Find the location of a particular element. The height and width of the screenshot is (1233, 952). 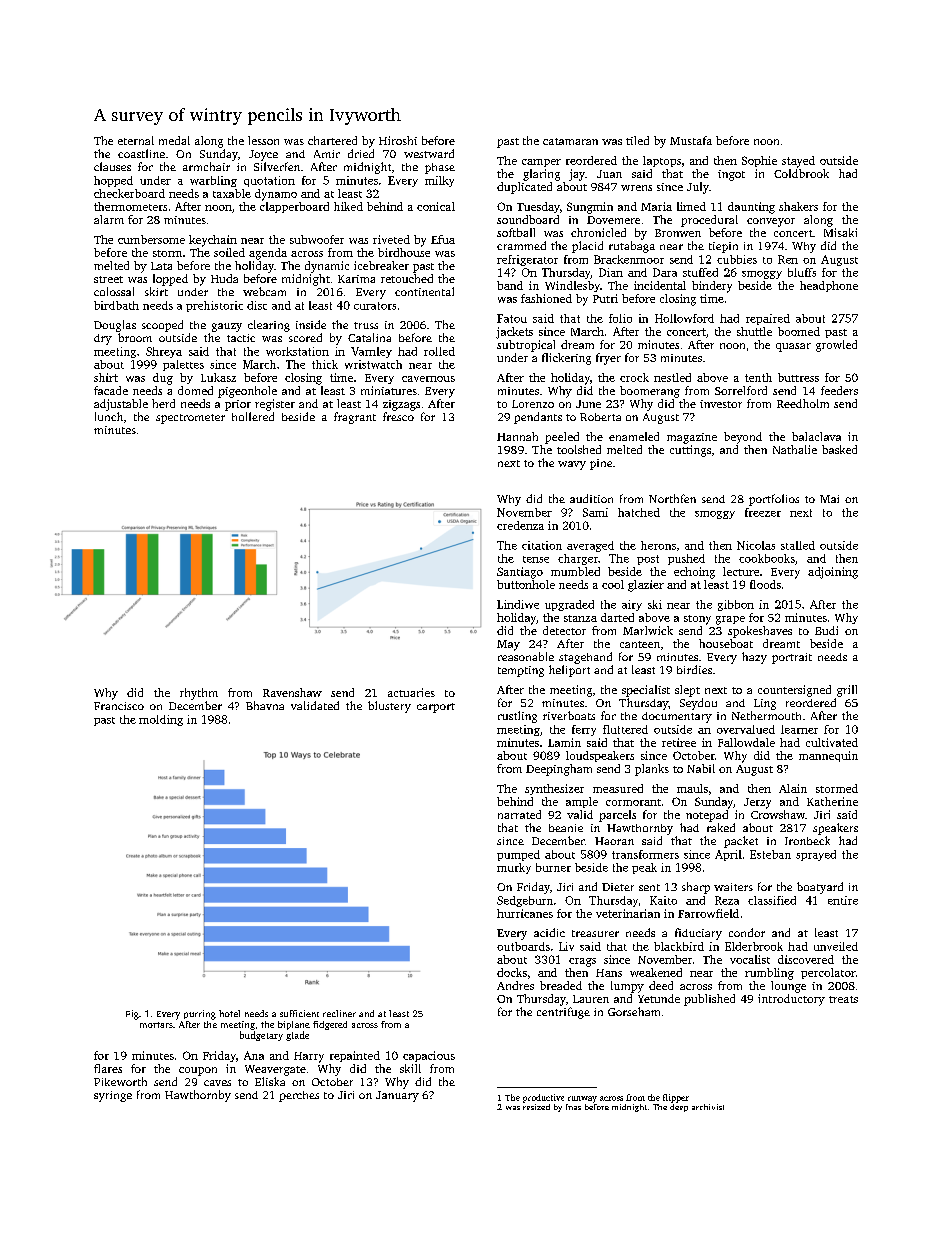

zigzags is located at coordinates (401, 405).
